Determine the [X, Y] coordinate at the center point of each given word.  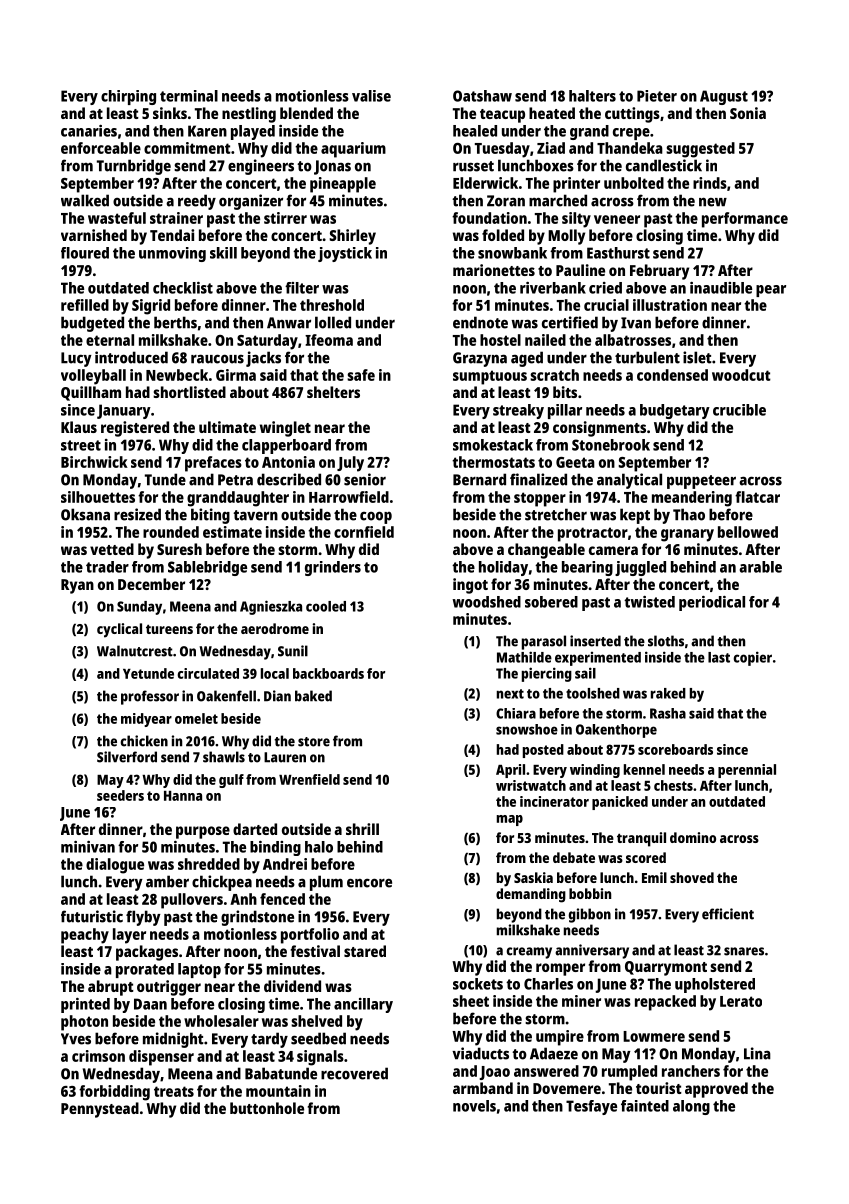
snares [744, 951]
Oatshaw [482, 96]
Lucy [76, 359]
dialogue [115, 866]
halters [592, 96]
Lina [757, 1053]
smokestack [493, 445]
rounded [171, 532]
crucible [739, 410]
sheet [471, 1001]
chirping [128, 97]
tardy [269, 1040]
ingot [470, 586]
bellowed [748, 532]
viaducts [480, 1053]
